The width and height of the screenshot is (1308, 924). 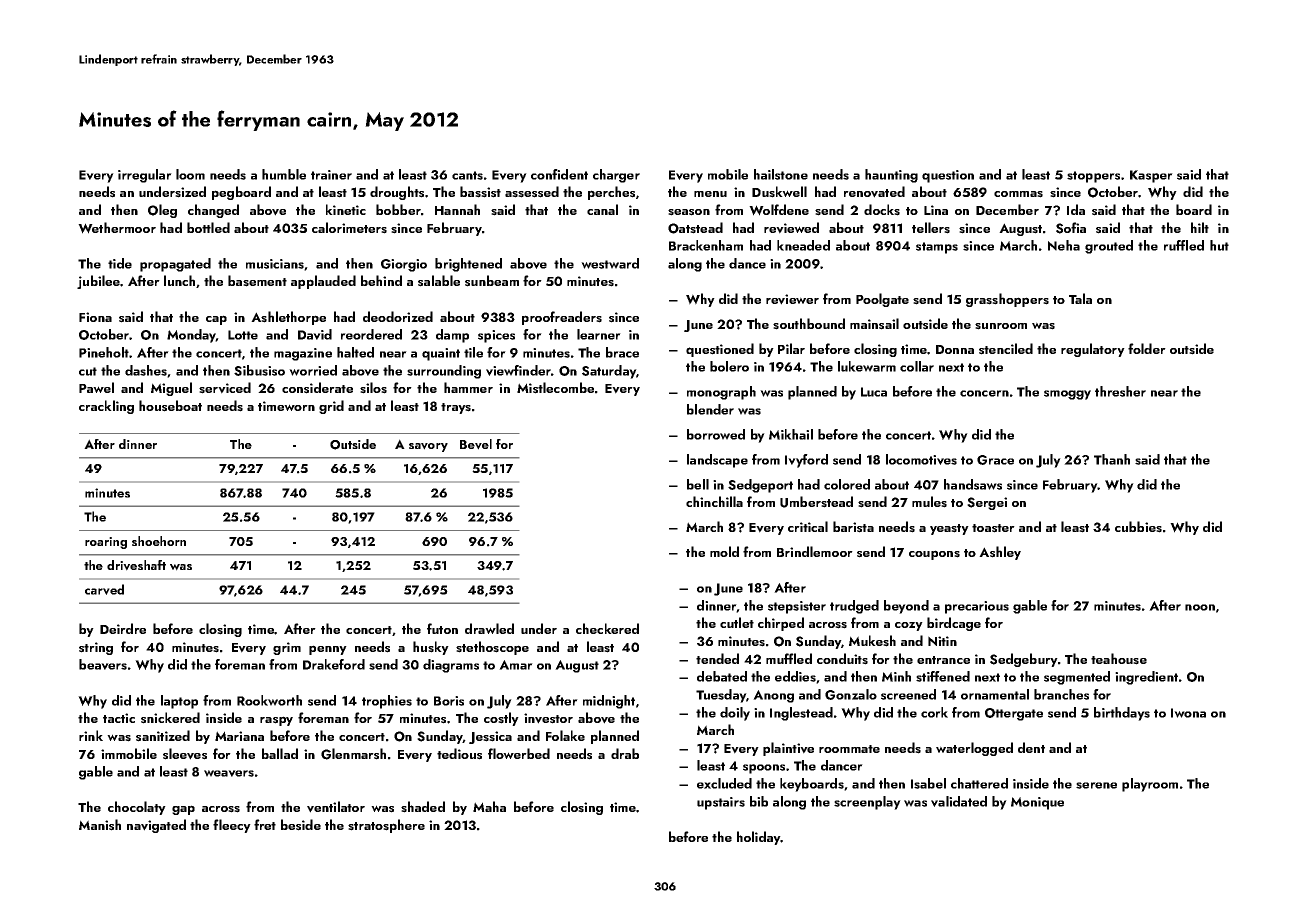 What do you see at coordinates (185, 754) in the screenshot?
I see `sleeves` at bounding box center [185, 754].
